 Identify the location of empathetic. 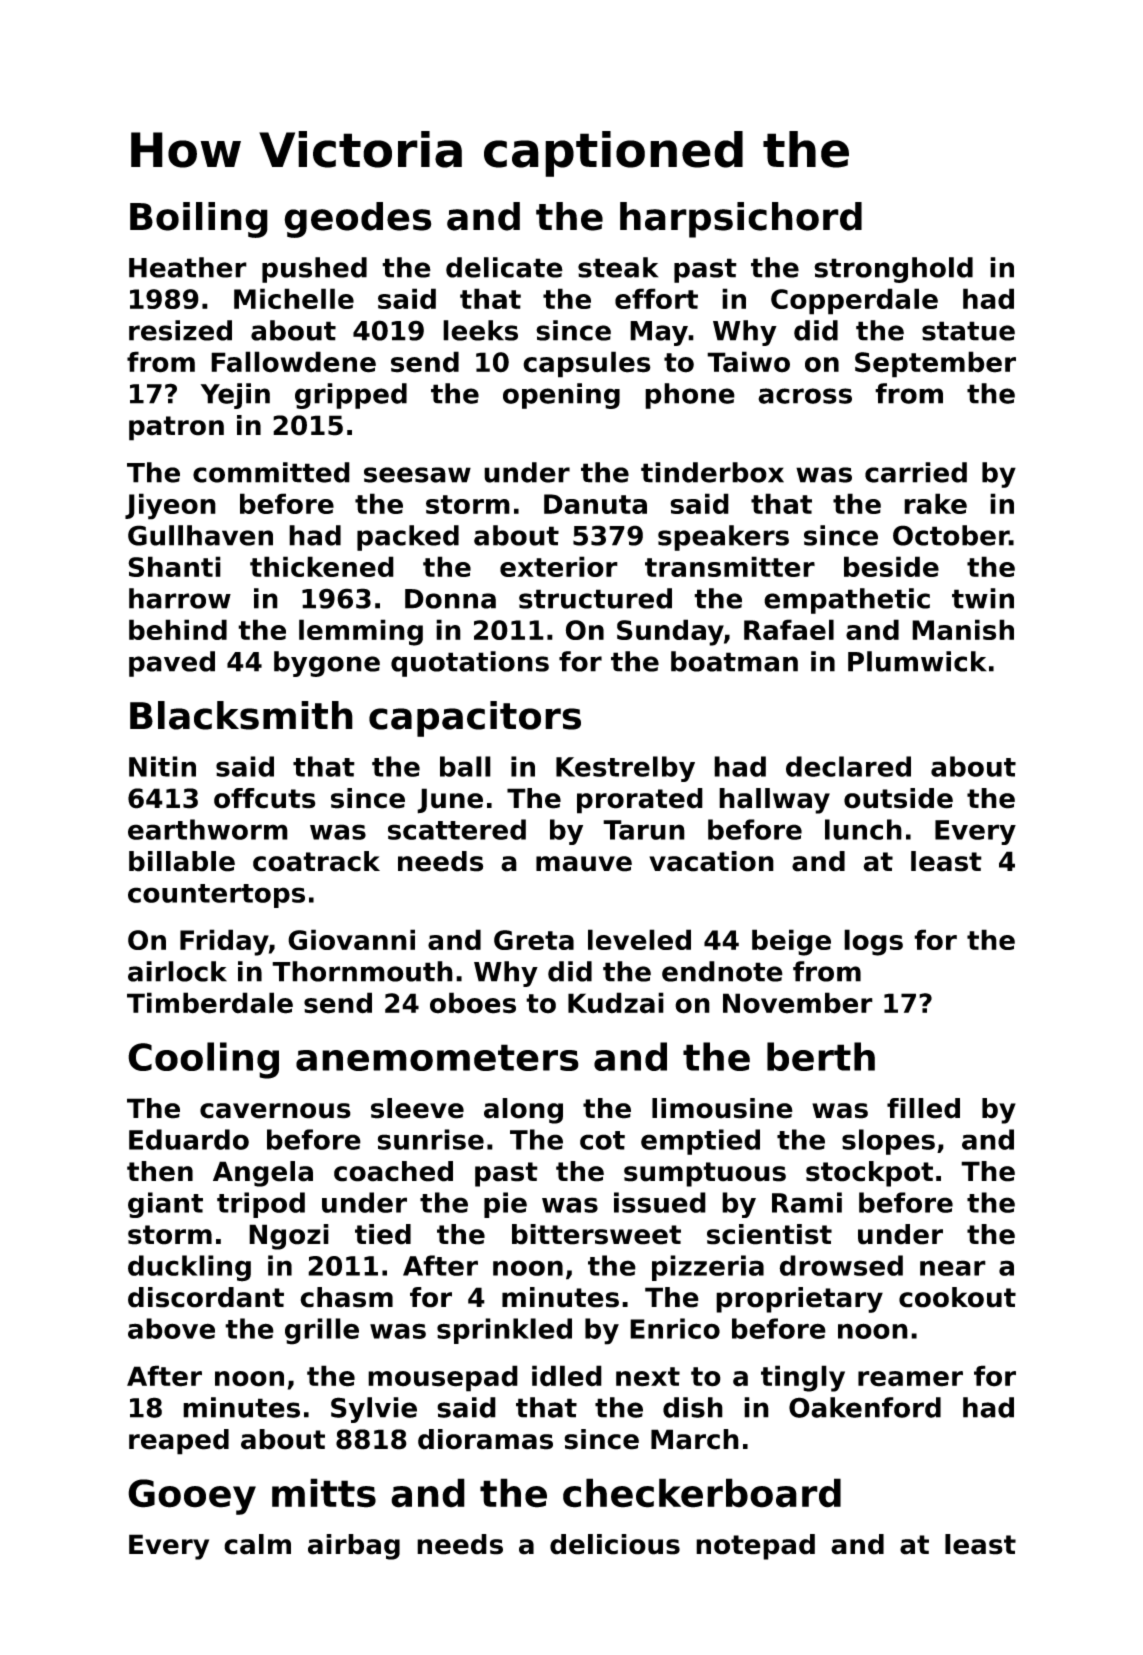
(847, 601).
